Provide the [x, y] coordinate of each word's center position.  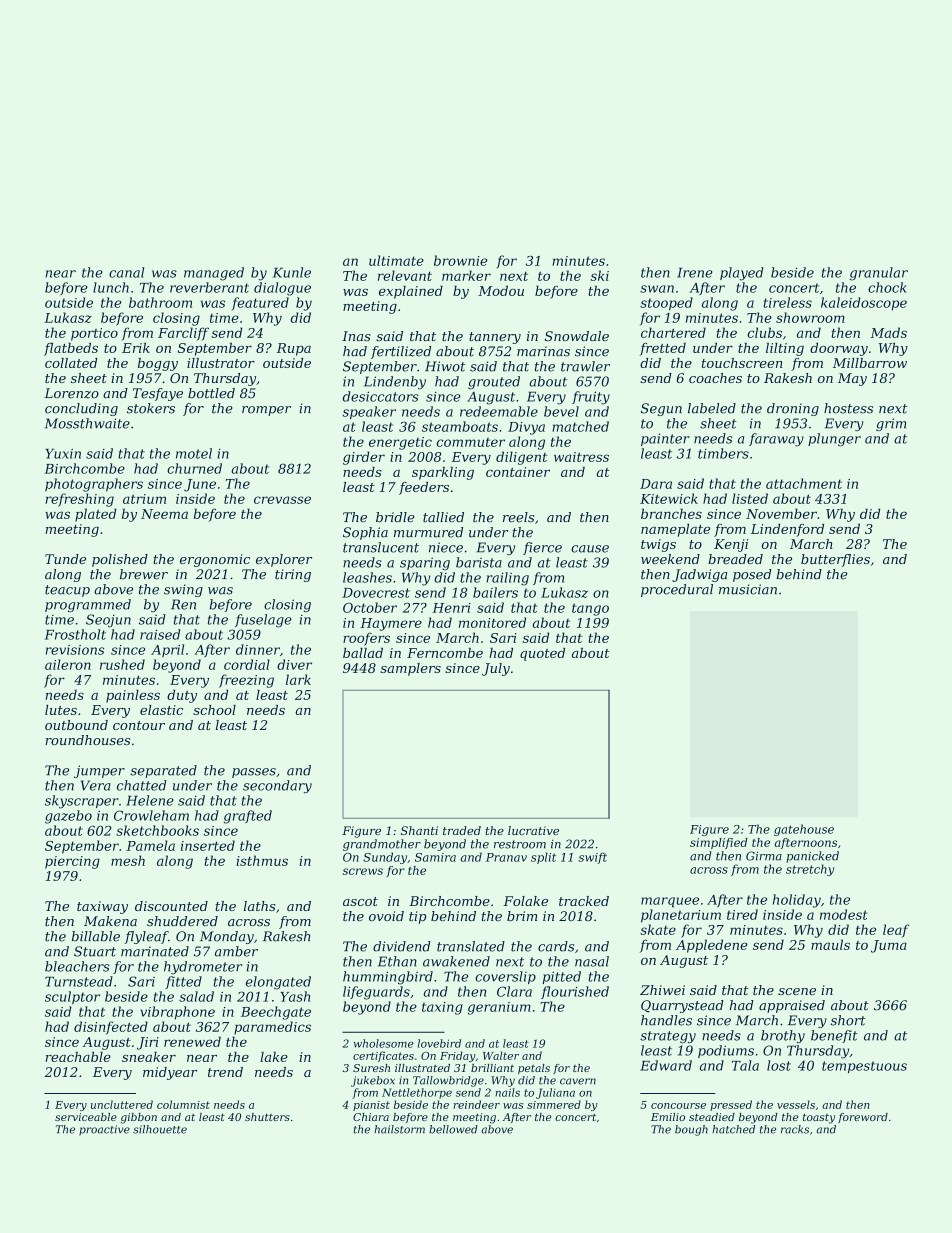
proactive [104, 1130]
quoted [542, 654]
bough [691, 1130]
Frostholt [75, 634]
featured [260, 303]
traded [462, 830]
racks [795, 1129]
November [781, 513]
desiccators [381, 396]
